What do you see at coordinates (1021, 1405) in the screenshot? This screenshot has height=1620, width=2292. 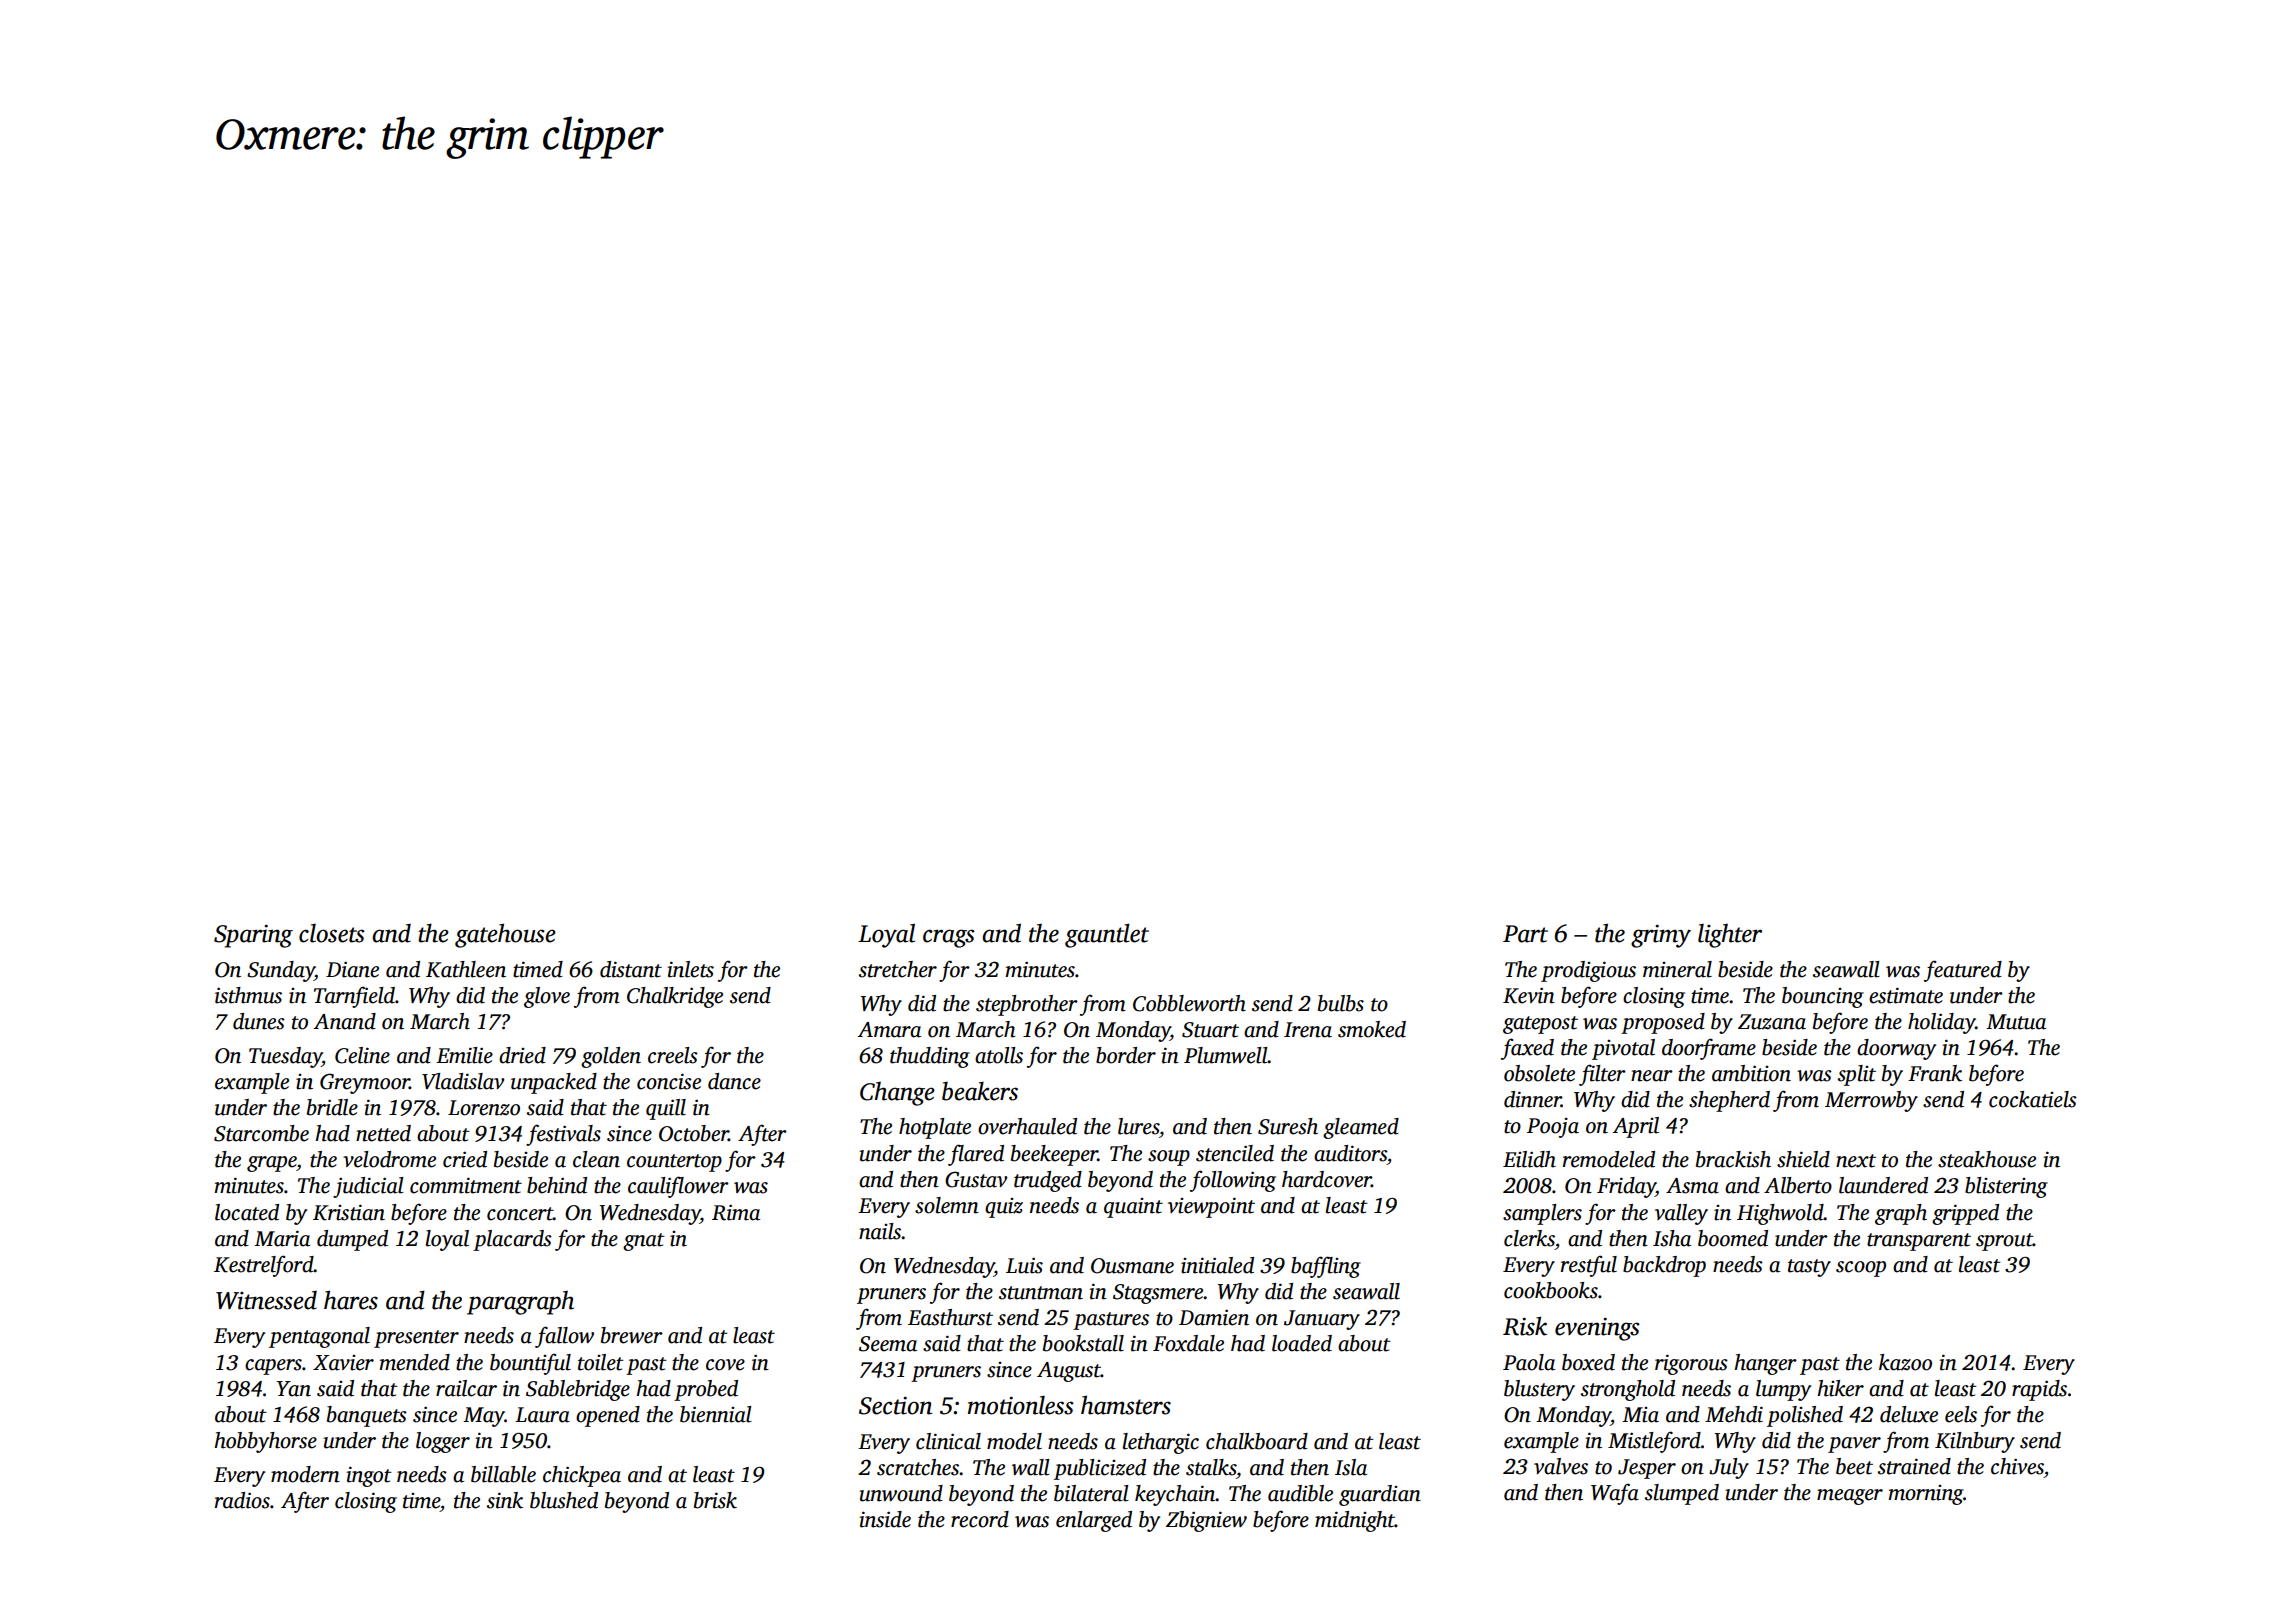 I see `motionless` at bounding box center [1021, 1405].
